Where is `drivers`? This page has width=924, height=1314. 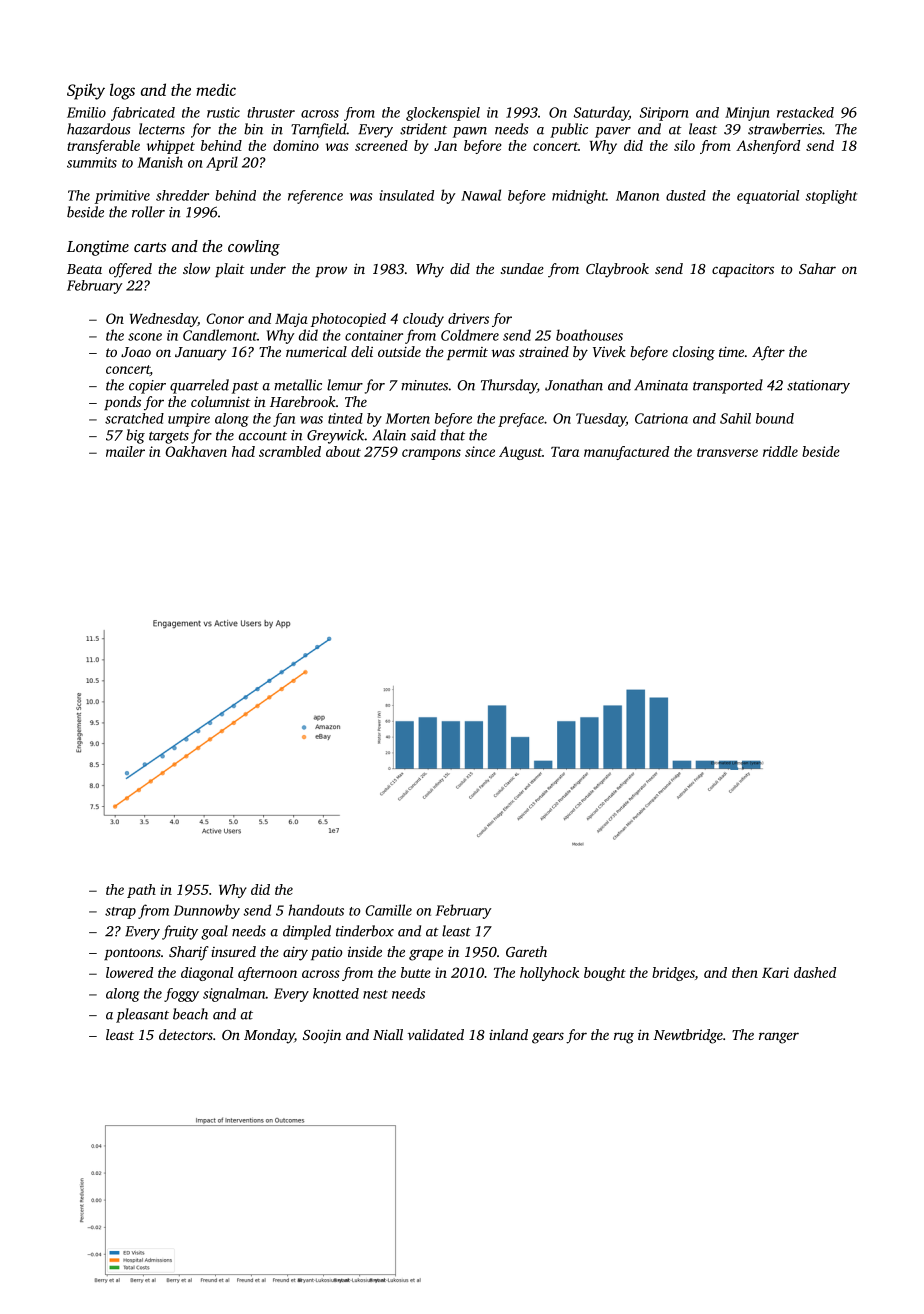 drivers is located at coordinates (468, 318).
